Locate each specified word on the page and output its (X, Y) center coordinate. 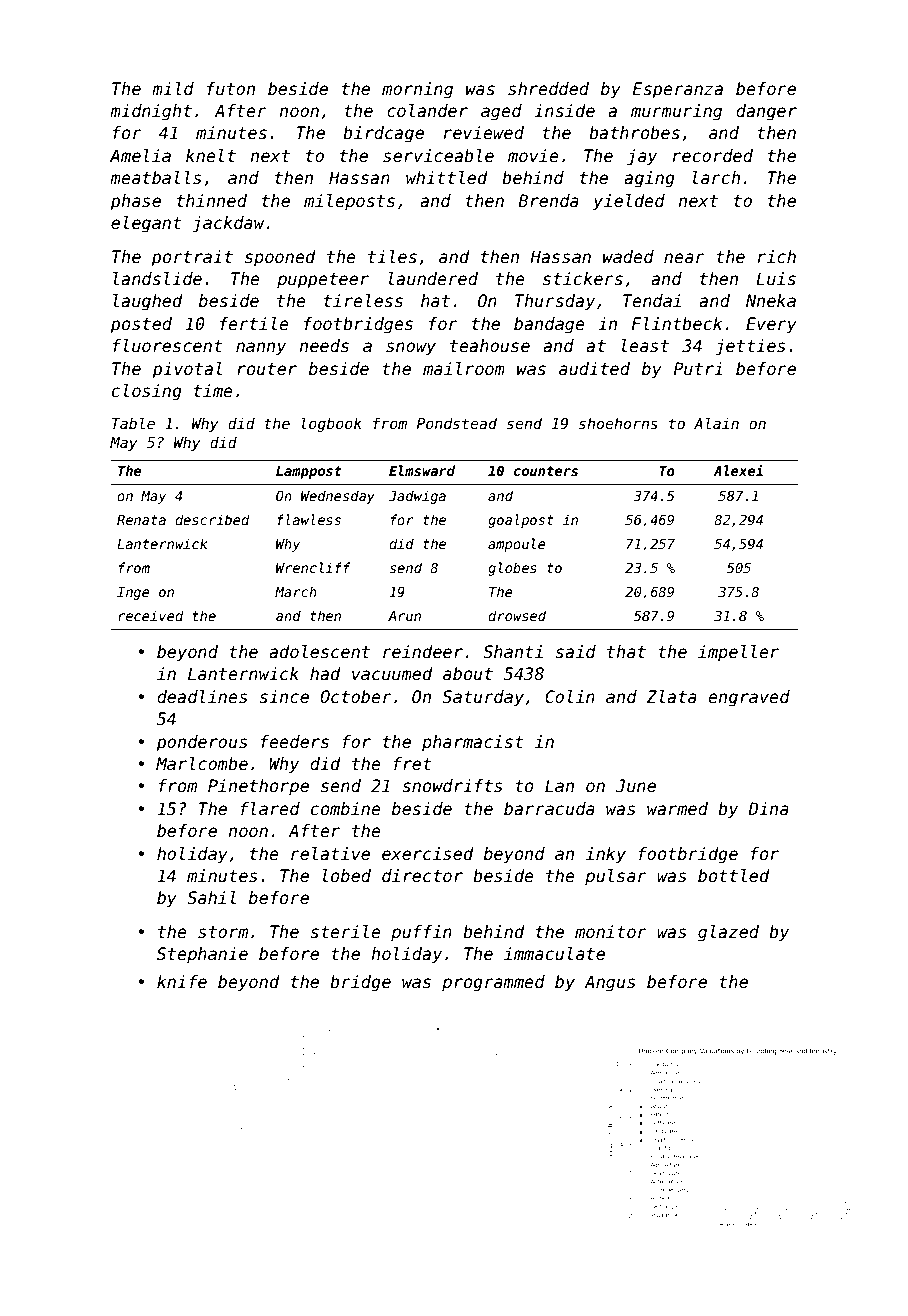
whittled (447, 178)
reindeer (423, 652)
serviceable (438, 156)
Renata (141, 520)
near (684, 258)
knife (182, 982)
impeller (738, 653)
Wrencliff (313, 567)
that (626, 652)
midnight (151, 112)
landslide (157, 279)
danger (766, 112)
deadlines (202, 697)
